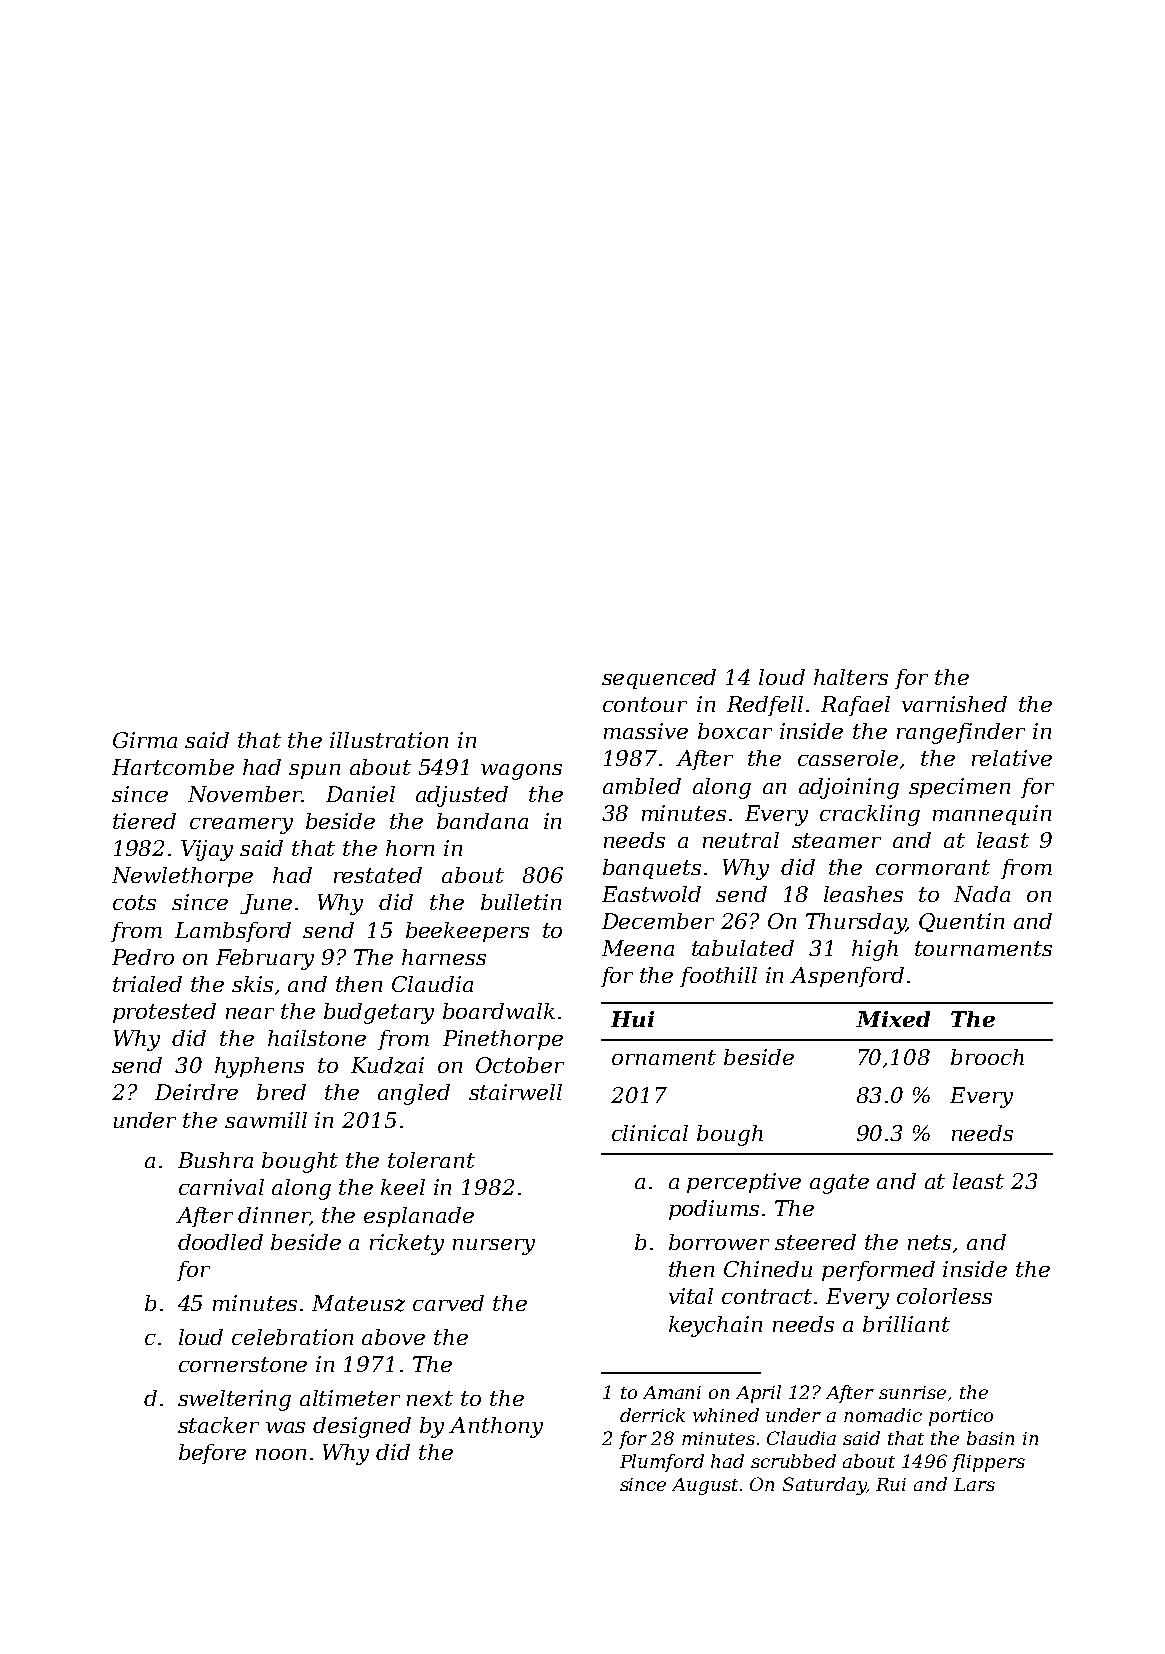 This document has width=1165, height=1654. Describe the element at coordinates (650, 1133) in the document. I see `clinical` at that location.
